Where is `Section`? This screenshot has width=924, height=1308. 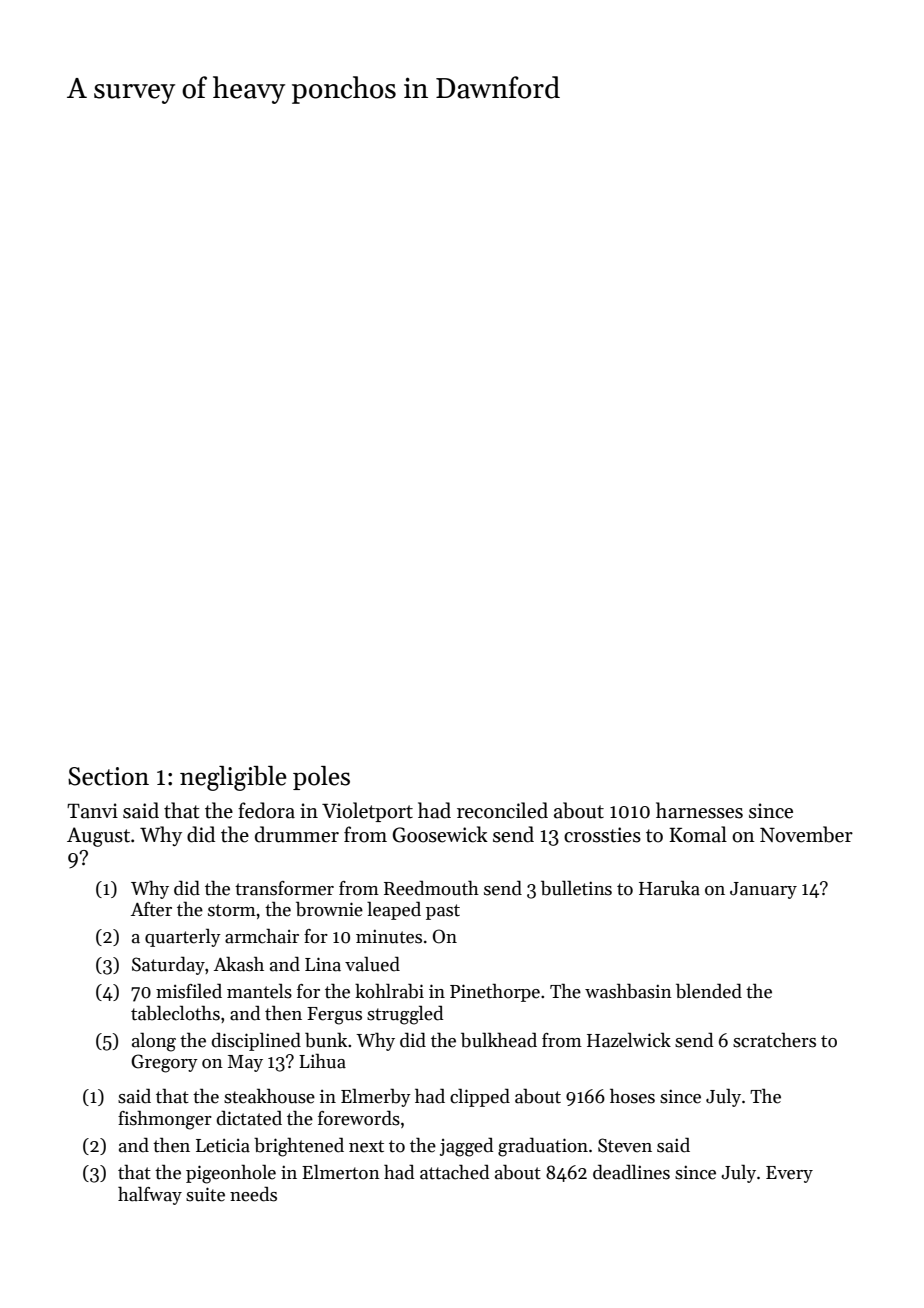 Section is located at coordinates (108, 776).
